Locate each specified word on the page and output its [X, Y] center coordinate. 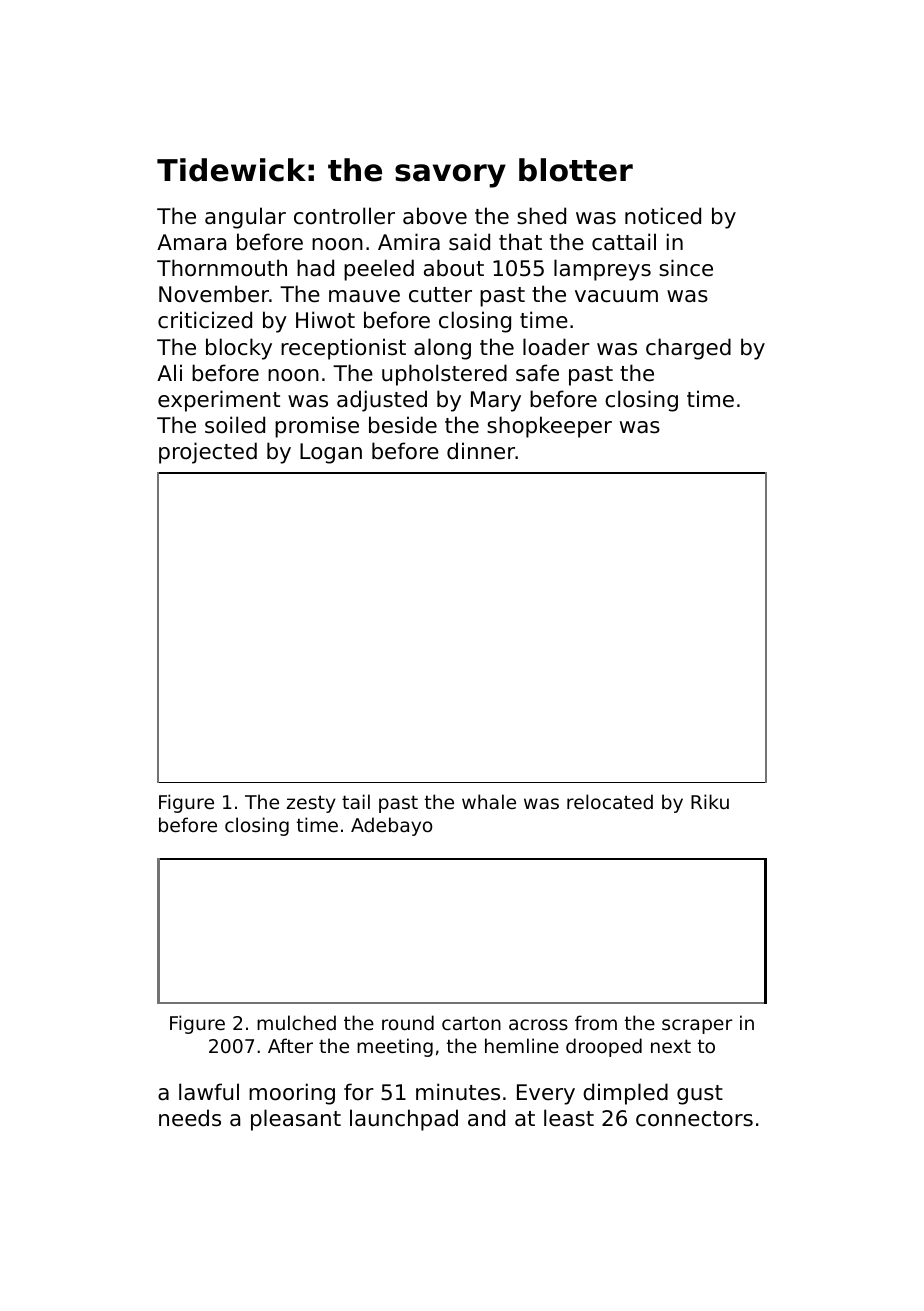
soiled [235, 425]
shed [541, 216]
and [486, 1118]
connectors [694, 1119]
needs [190, 1118]
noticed [663, 216]
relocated [610, 801]
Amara [191, 242]
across [538, 1024]
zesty [311, 804]
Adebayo [391, 826]
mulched [296, 1022]
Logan [331, 453]
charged [688, 349]
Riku [710, 801]
